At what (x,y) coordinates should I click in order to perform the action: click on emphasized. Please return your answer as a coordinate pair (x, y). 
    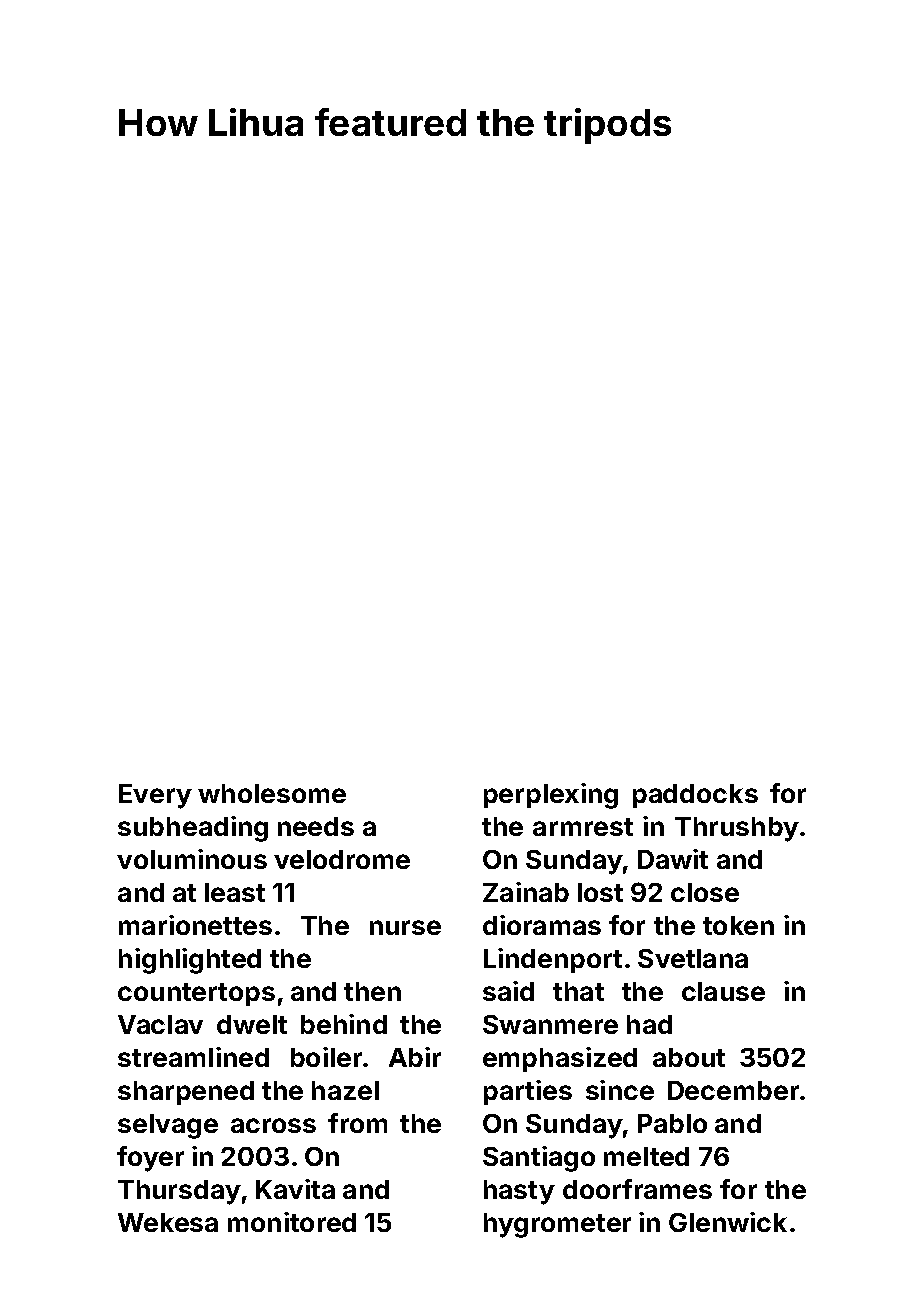
    Looking at the image, I should click on (560, 1059).
